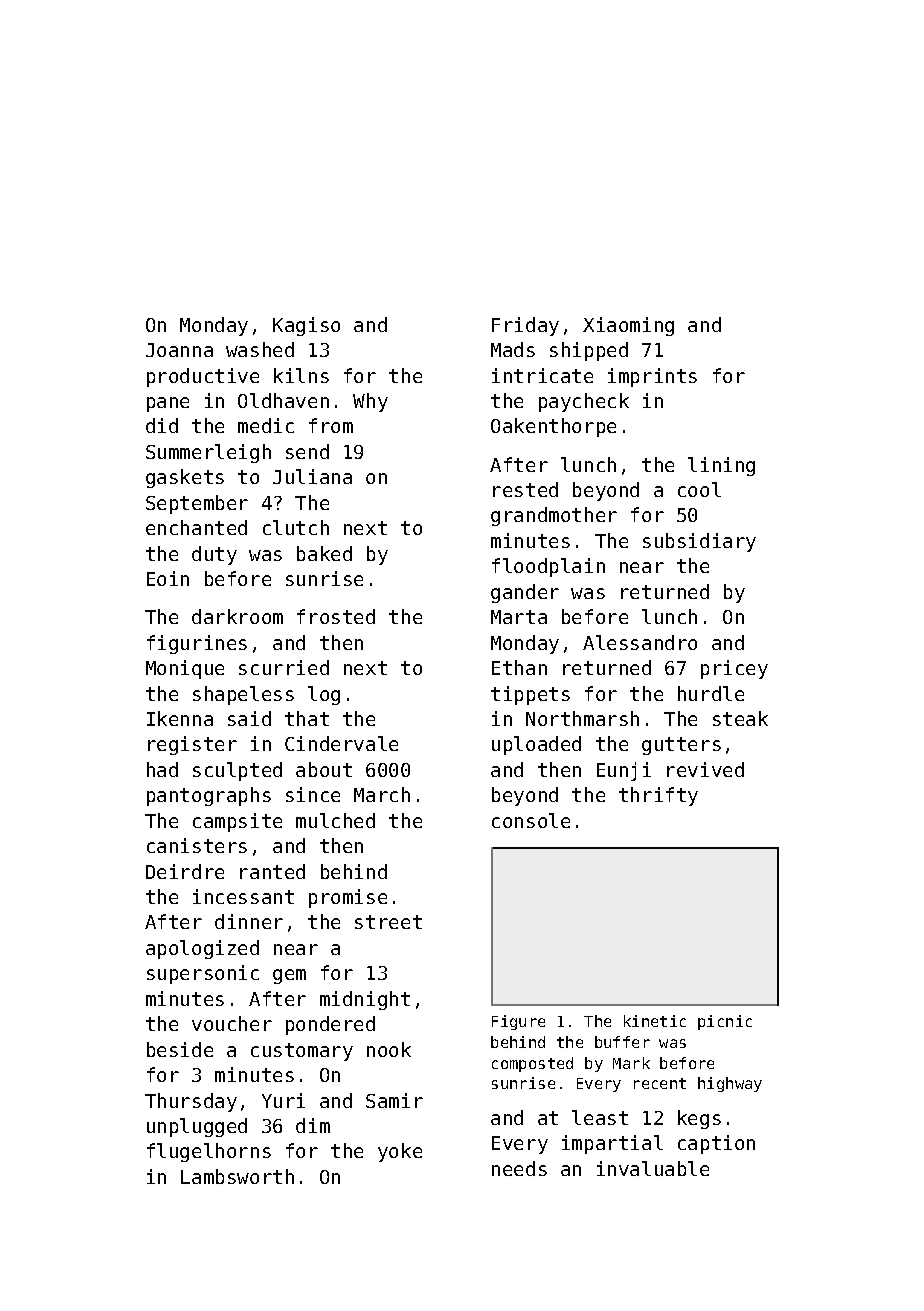  I want to click on picnic, so click(725, 1022).
